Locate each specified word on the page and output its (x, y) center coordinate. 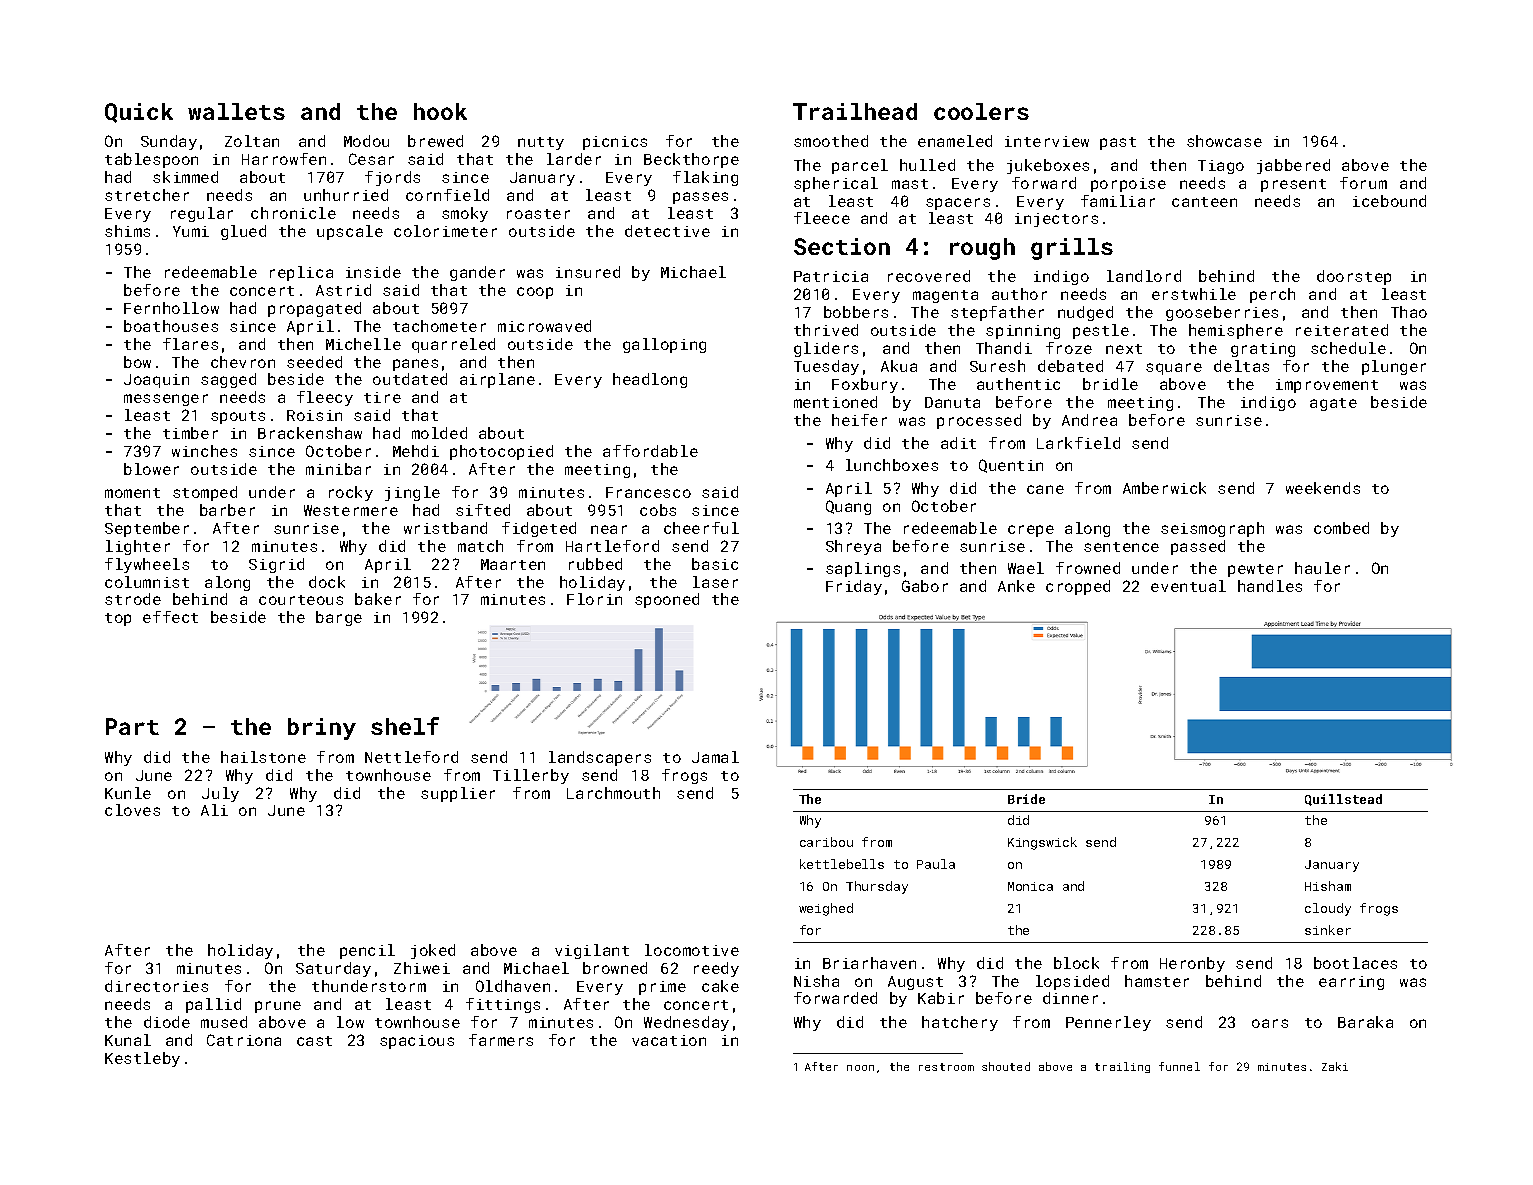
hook (440, 111)
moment (132, 493)
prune (278, 1007)
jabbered (1293, 166)
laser (715, 582)
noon (860, 1068)
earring (1351, 983)
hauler (1322, 568)
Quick (139, 113)
